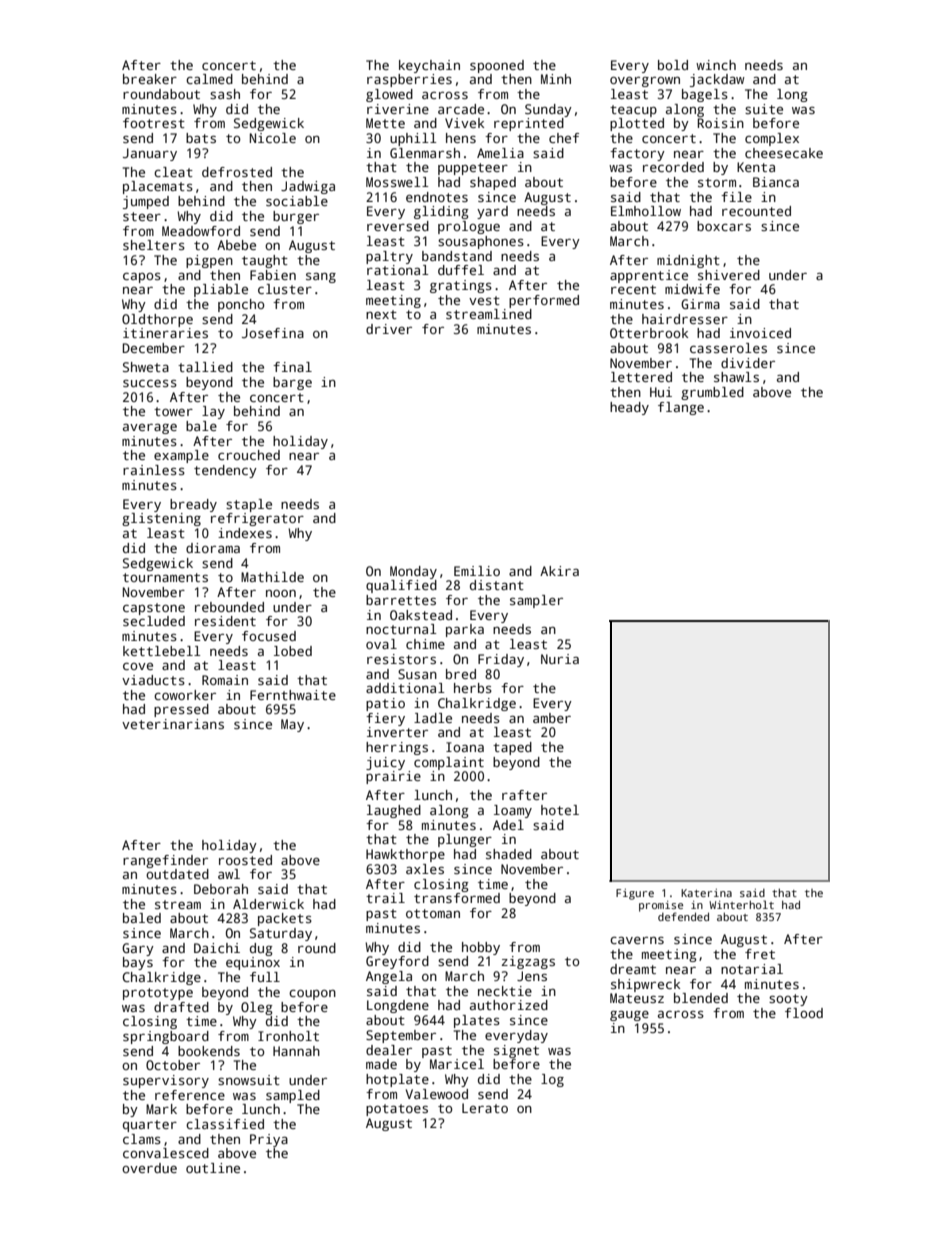 The height and width of the page is (1233, 952). I want to click on pliable, so click(221, 290).
